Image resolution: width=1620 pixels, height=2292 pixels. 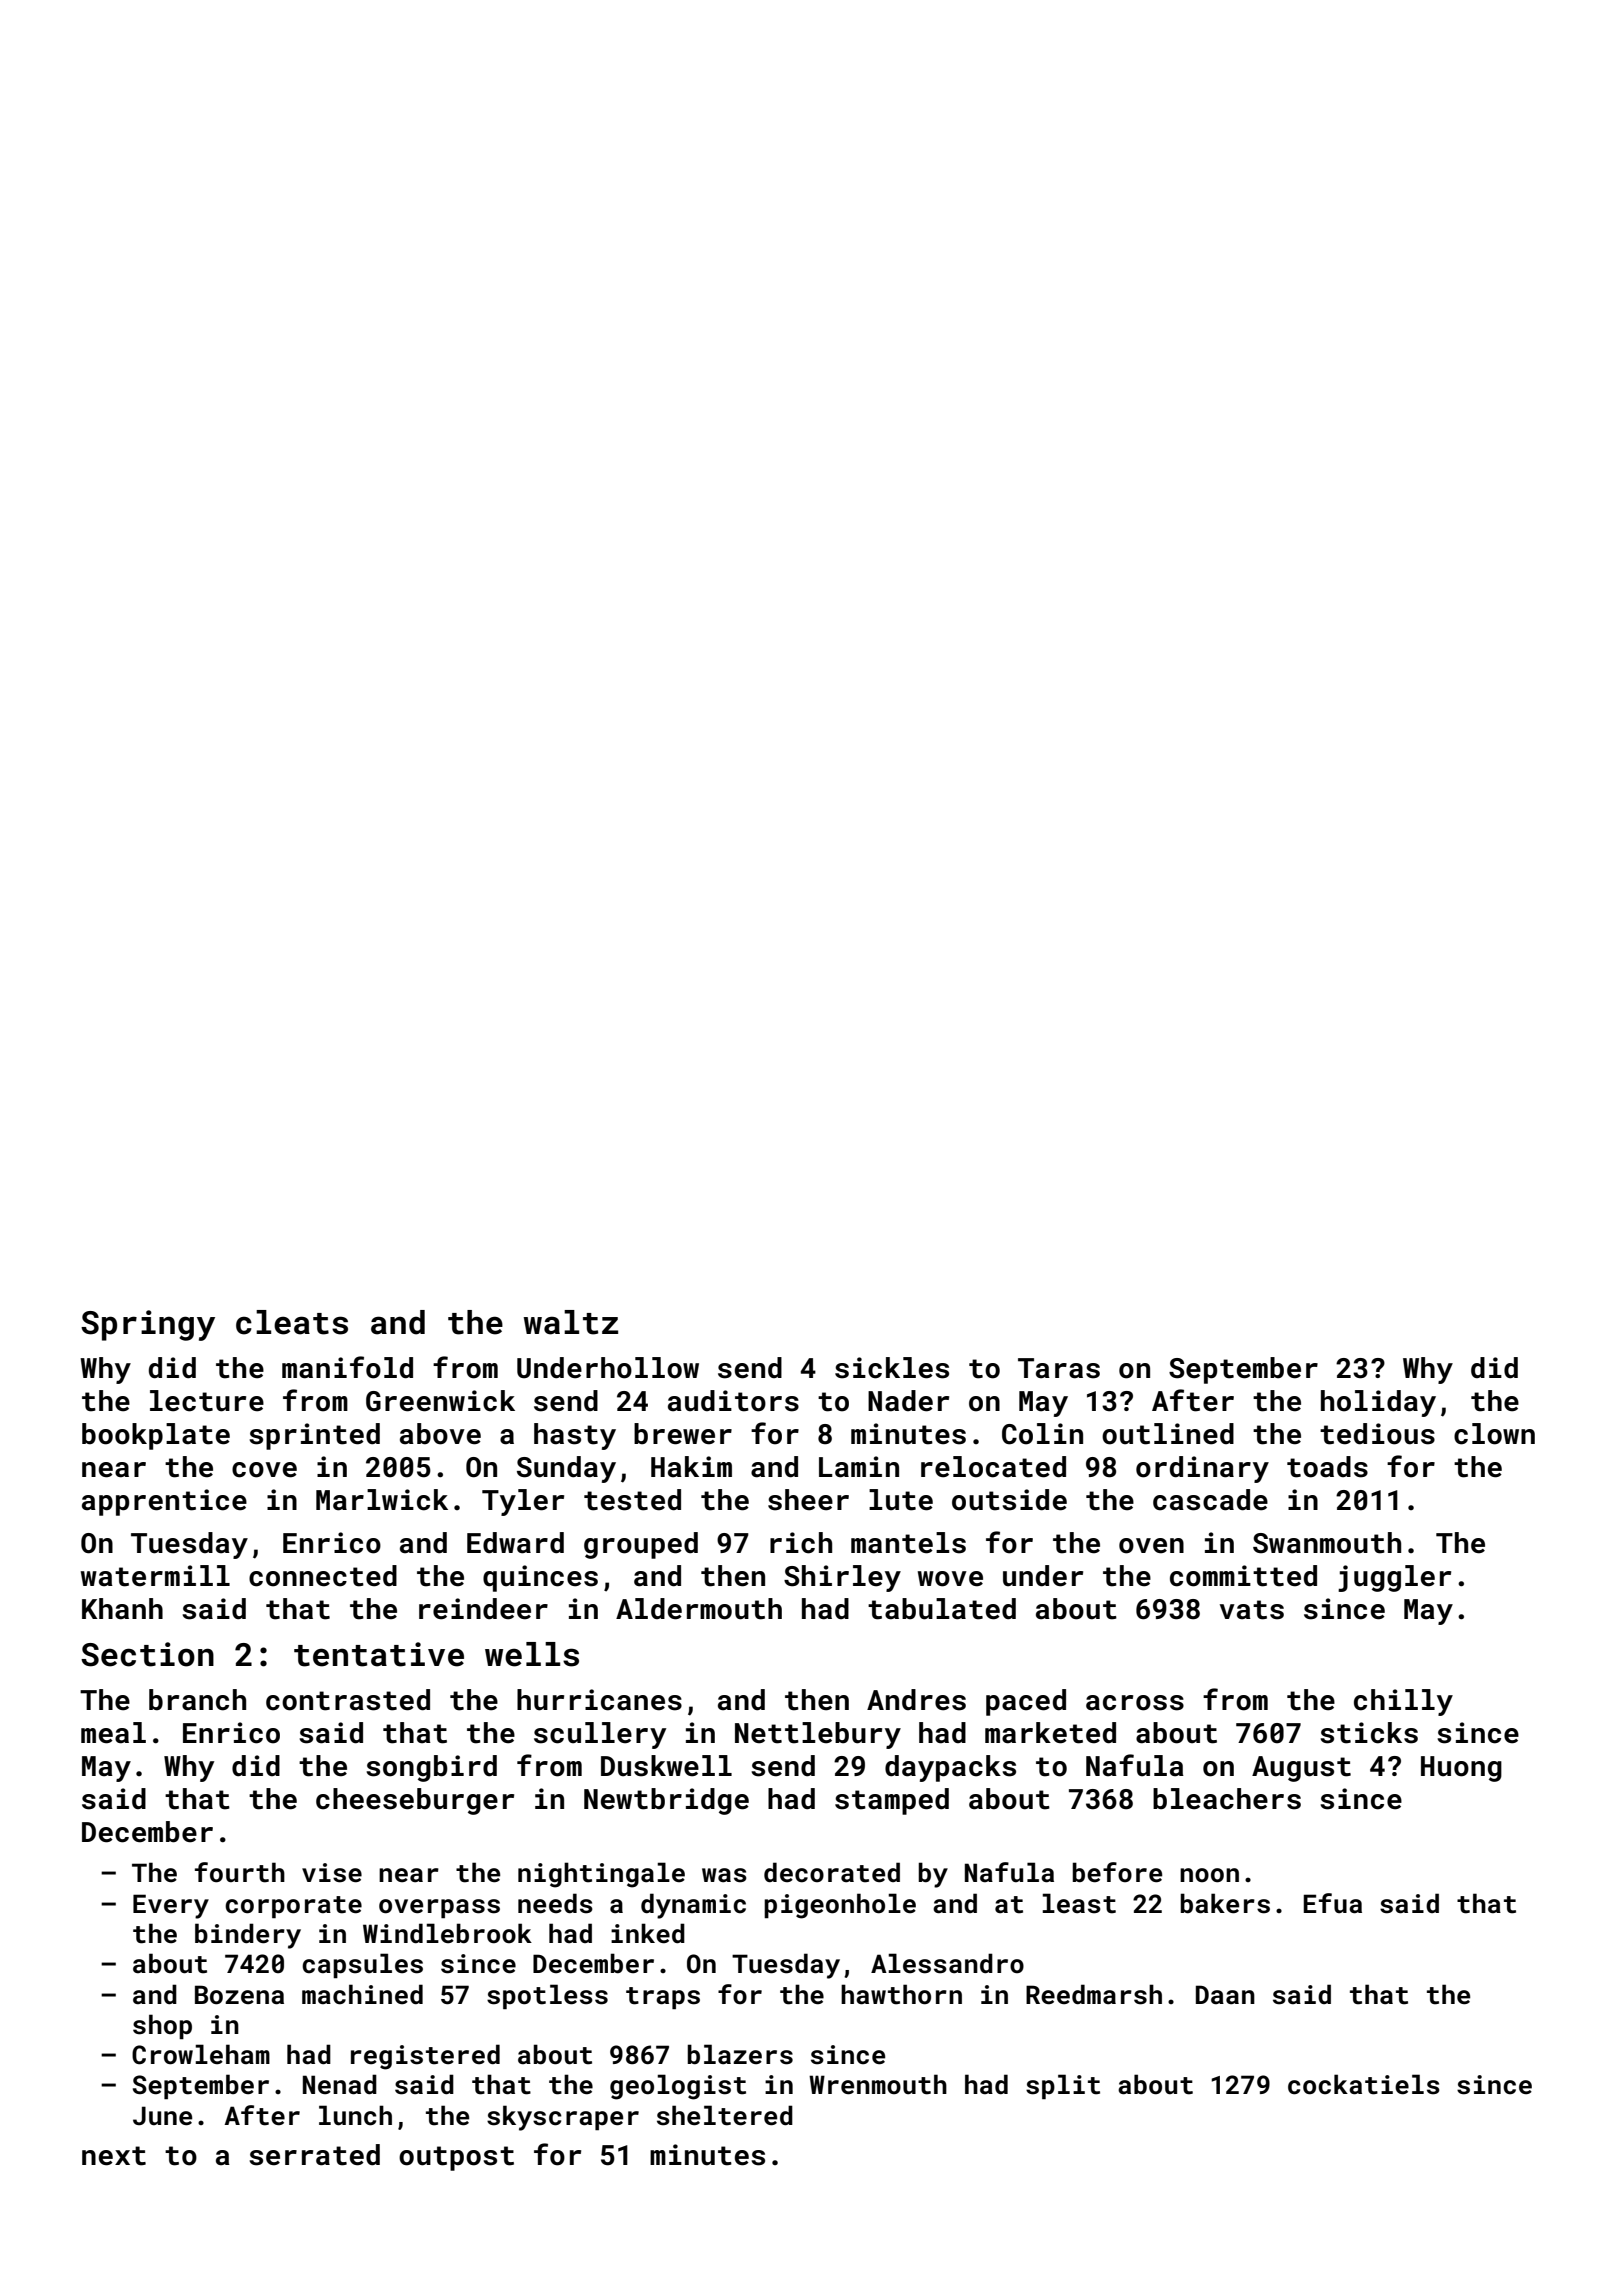 What do you see at coordinates (1050, 1733) in the image?
I see `marketed` at bounding box center [1050, 1733].
